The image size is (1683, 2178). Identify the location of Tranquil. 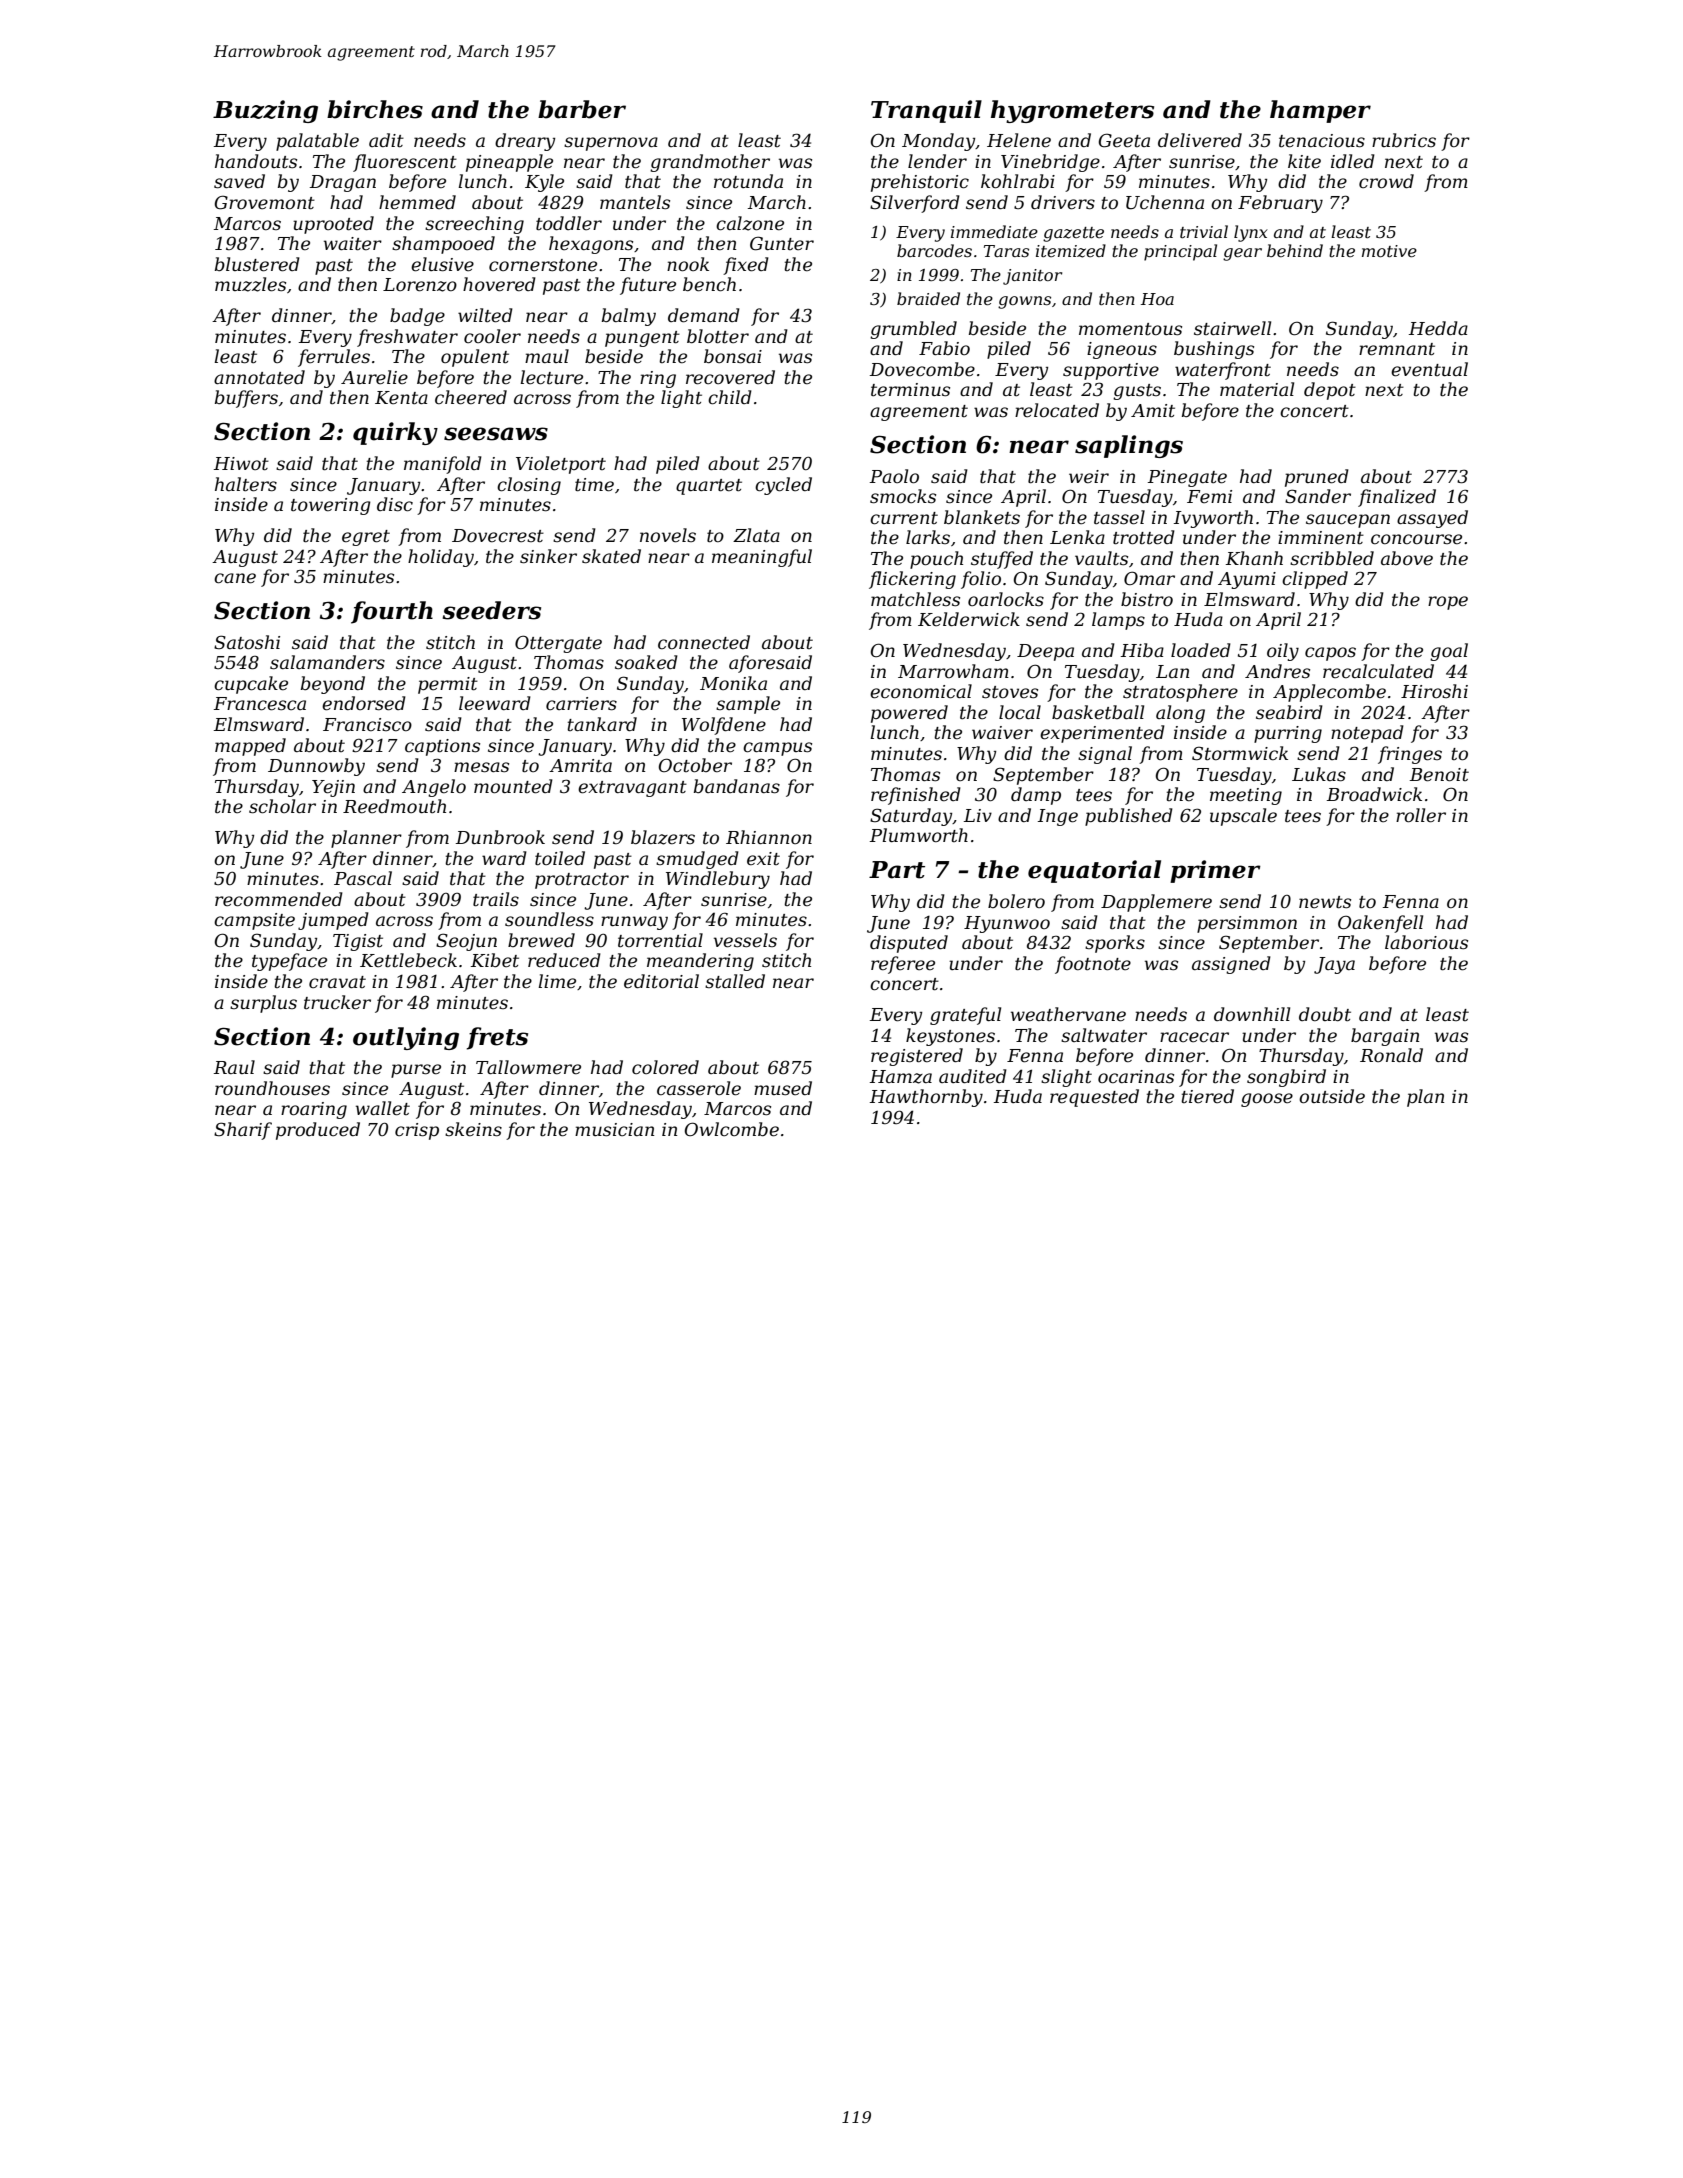
(926, 111).
